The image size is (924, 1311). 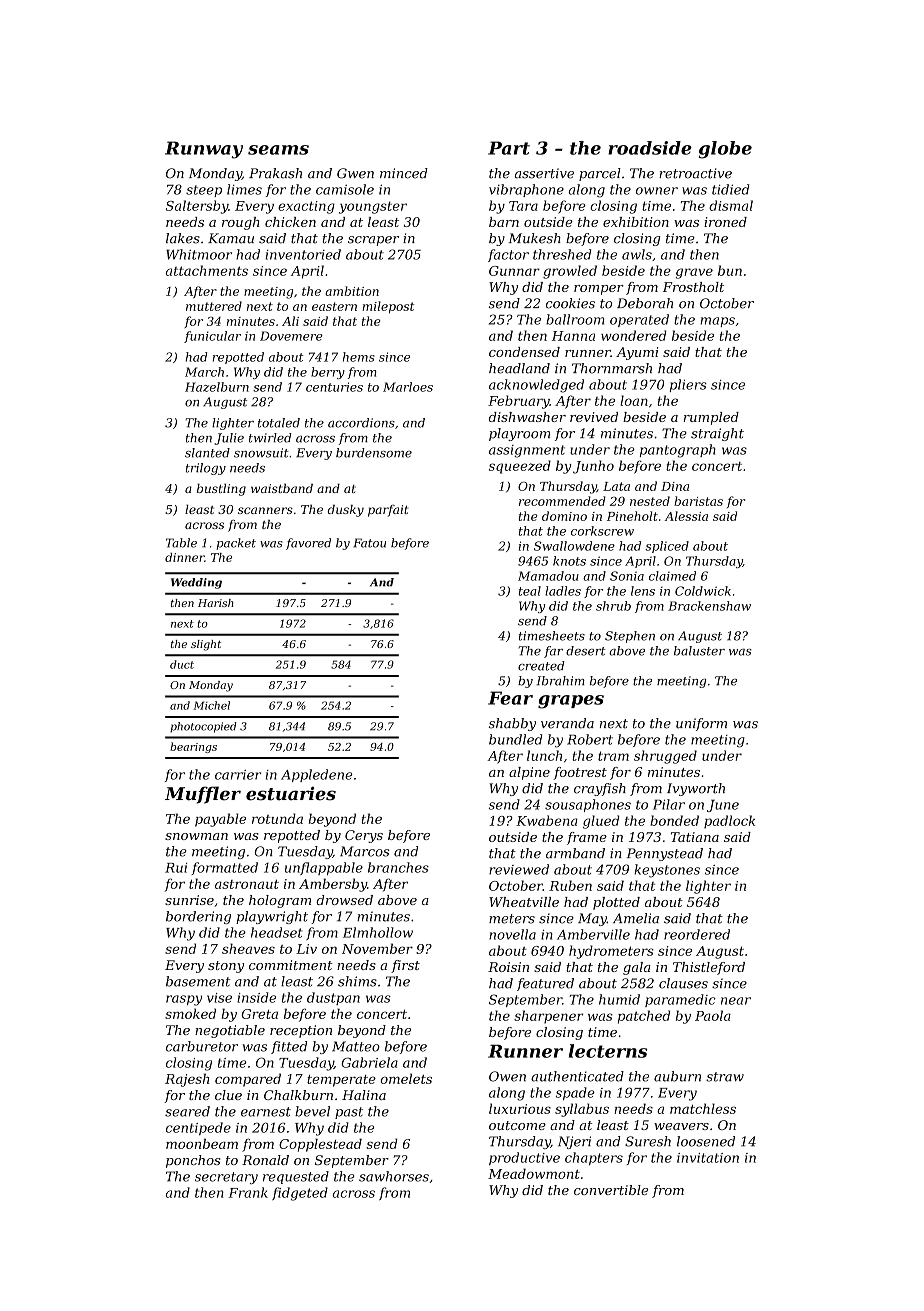 I want to click on vibraphone, so click(x=526, y=190).
